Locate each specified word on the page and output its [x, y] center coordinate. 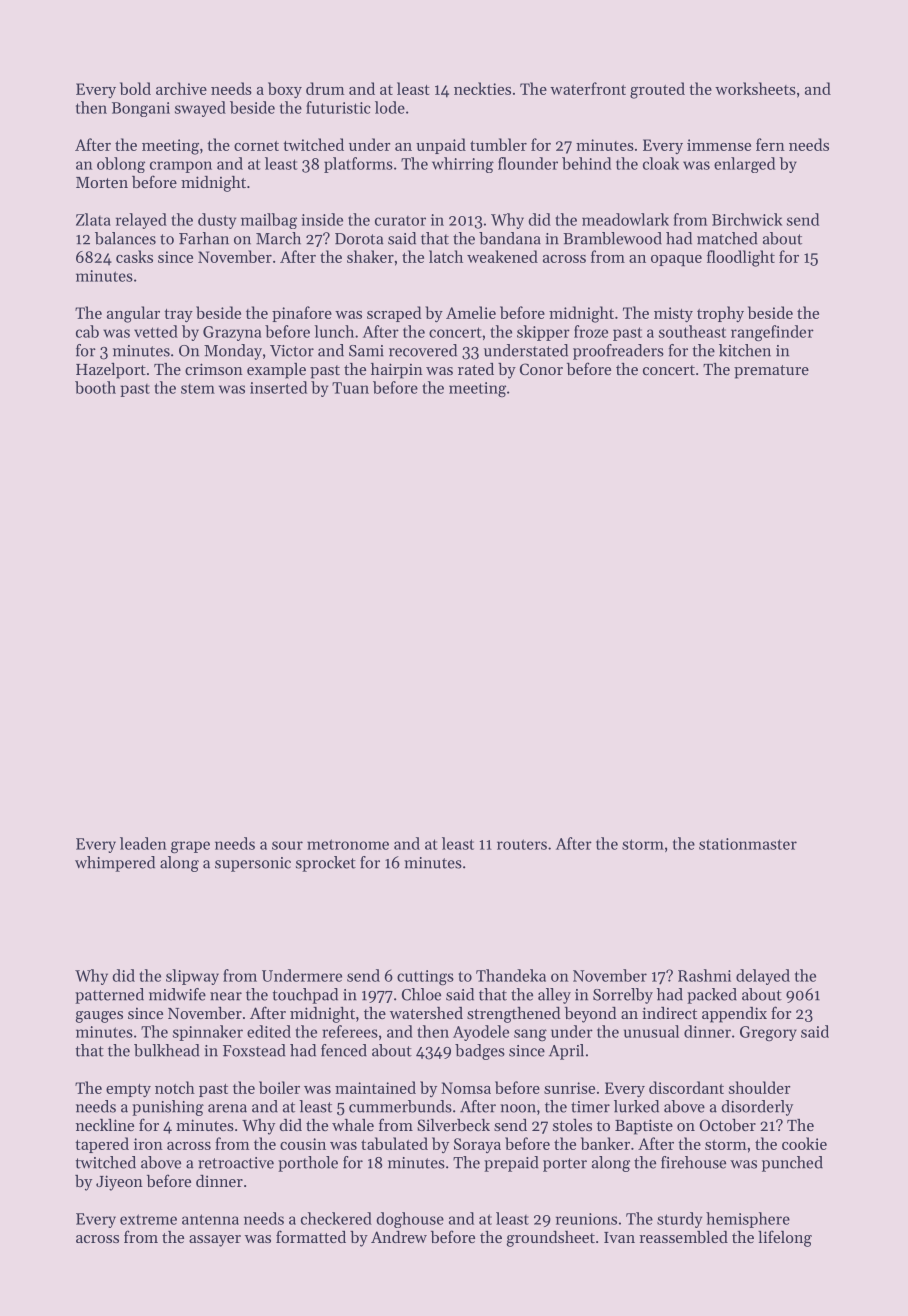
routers [522, 844]
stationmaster [748, 844]
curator [400, 221]
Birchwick [747, 219]
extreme [148, 1219]
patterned [109, 996]
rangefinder [772, 333]
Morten [102, 182]
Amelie [471, 312]
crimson [214, 369]
